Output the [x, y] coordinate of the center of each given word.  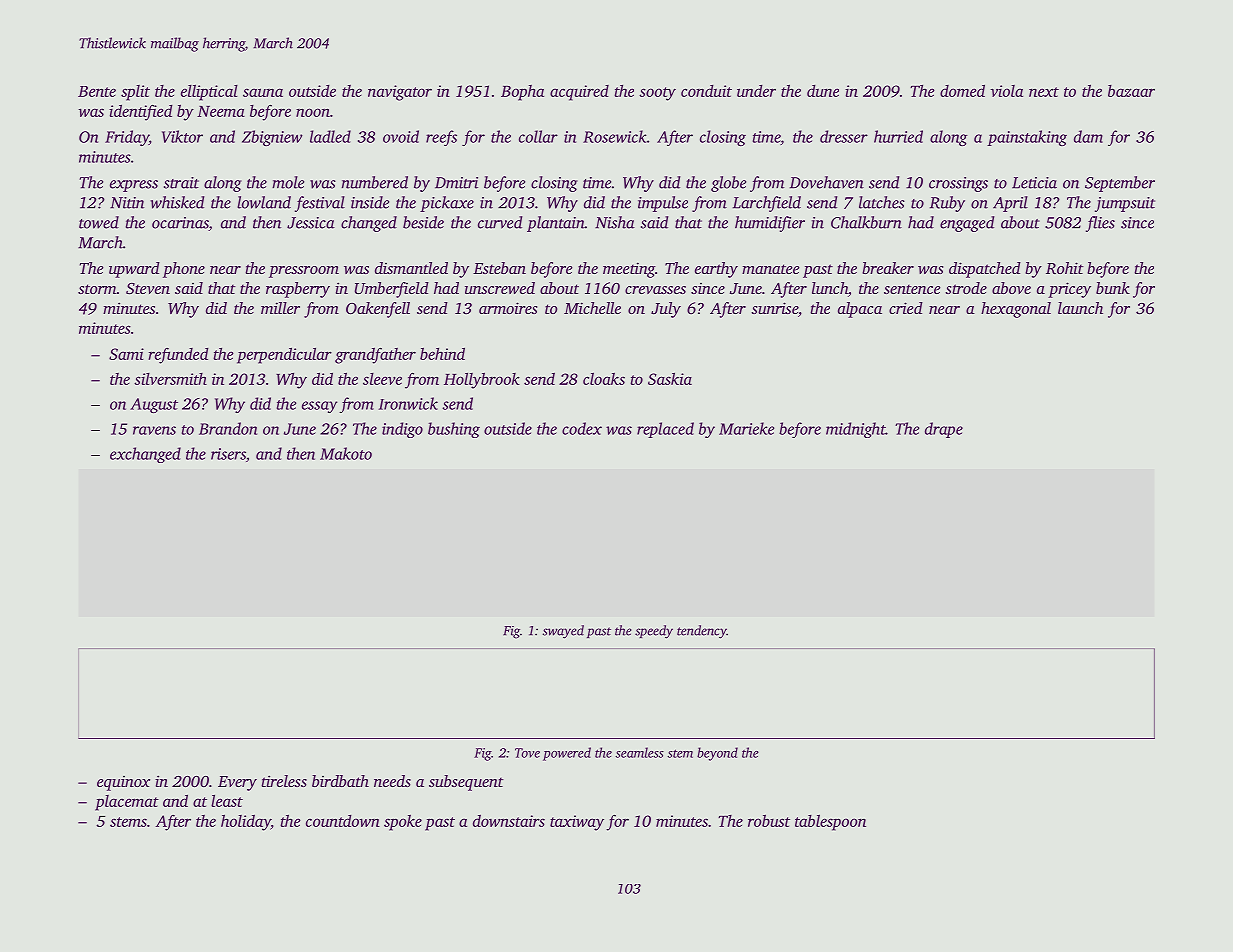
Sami [126, 354]
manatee [770, 269]
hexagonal [1016, 310]
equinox [123, 783]
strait [181, 183]
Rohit [1065, 268]
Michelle [592, 308]
